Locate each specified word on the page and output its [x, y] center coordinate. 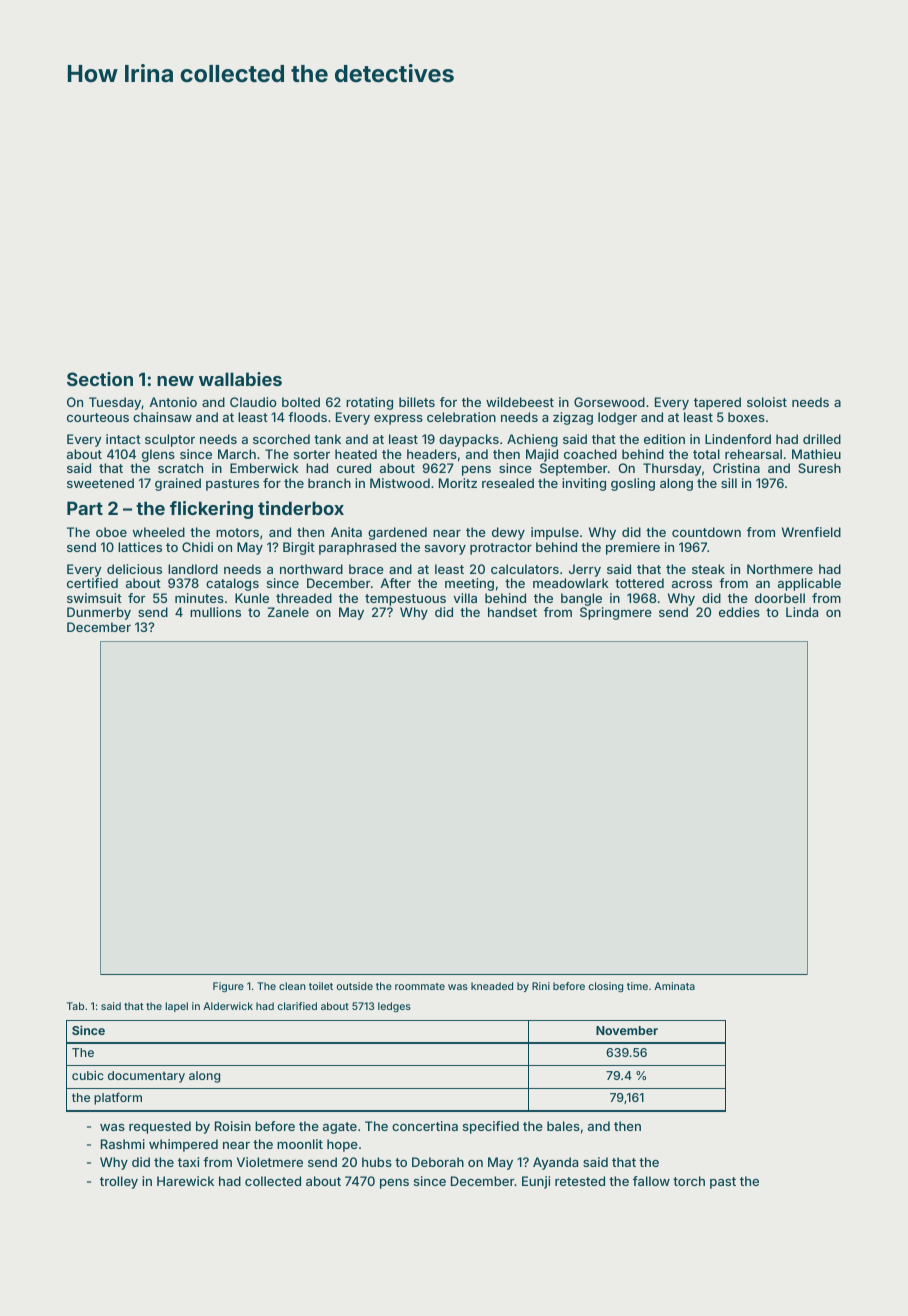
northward [311, 569]
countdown [706, 532]
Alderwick [228, 1006]
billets [417, 402]
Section [100, 379]
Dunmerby [99, 613]
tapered [717, 403]
